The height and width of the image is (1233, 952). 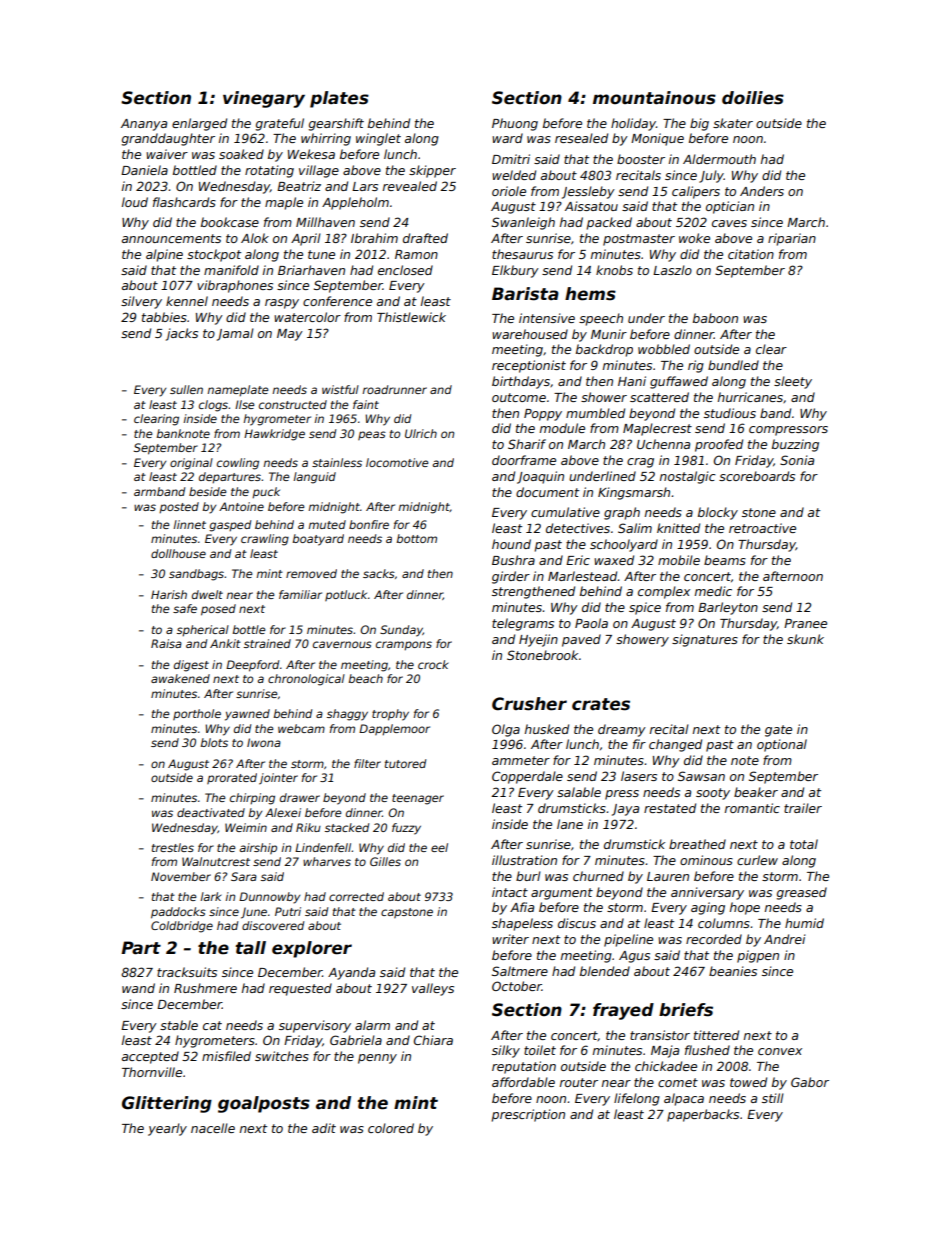 I want to click on calipers, so click(x=696, y=192).
